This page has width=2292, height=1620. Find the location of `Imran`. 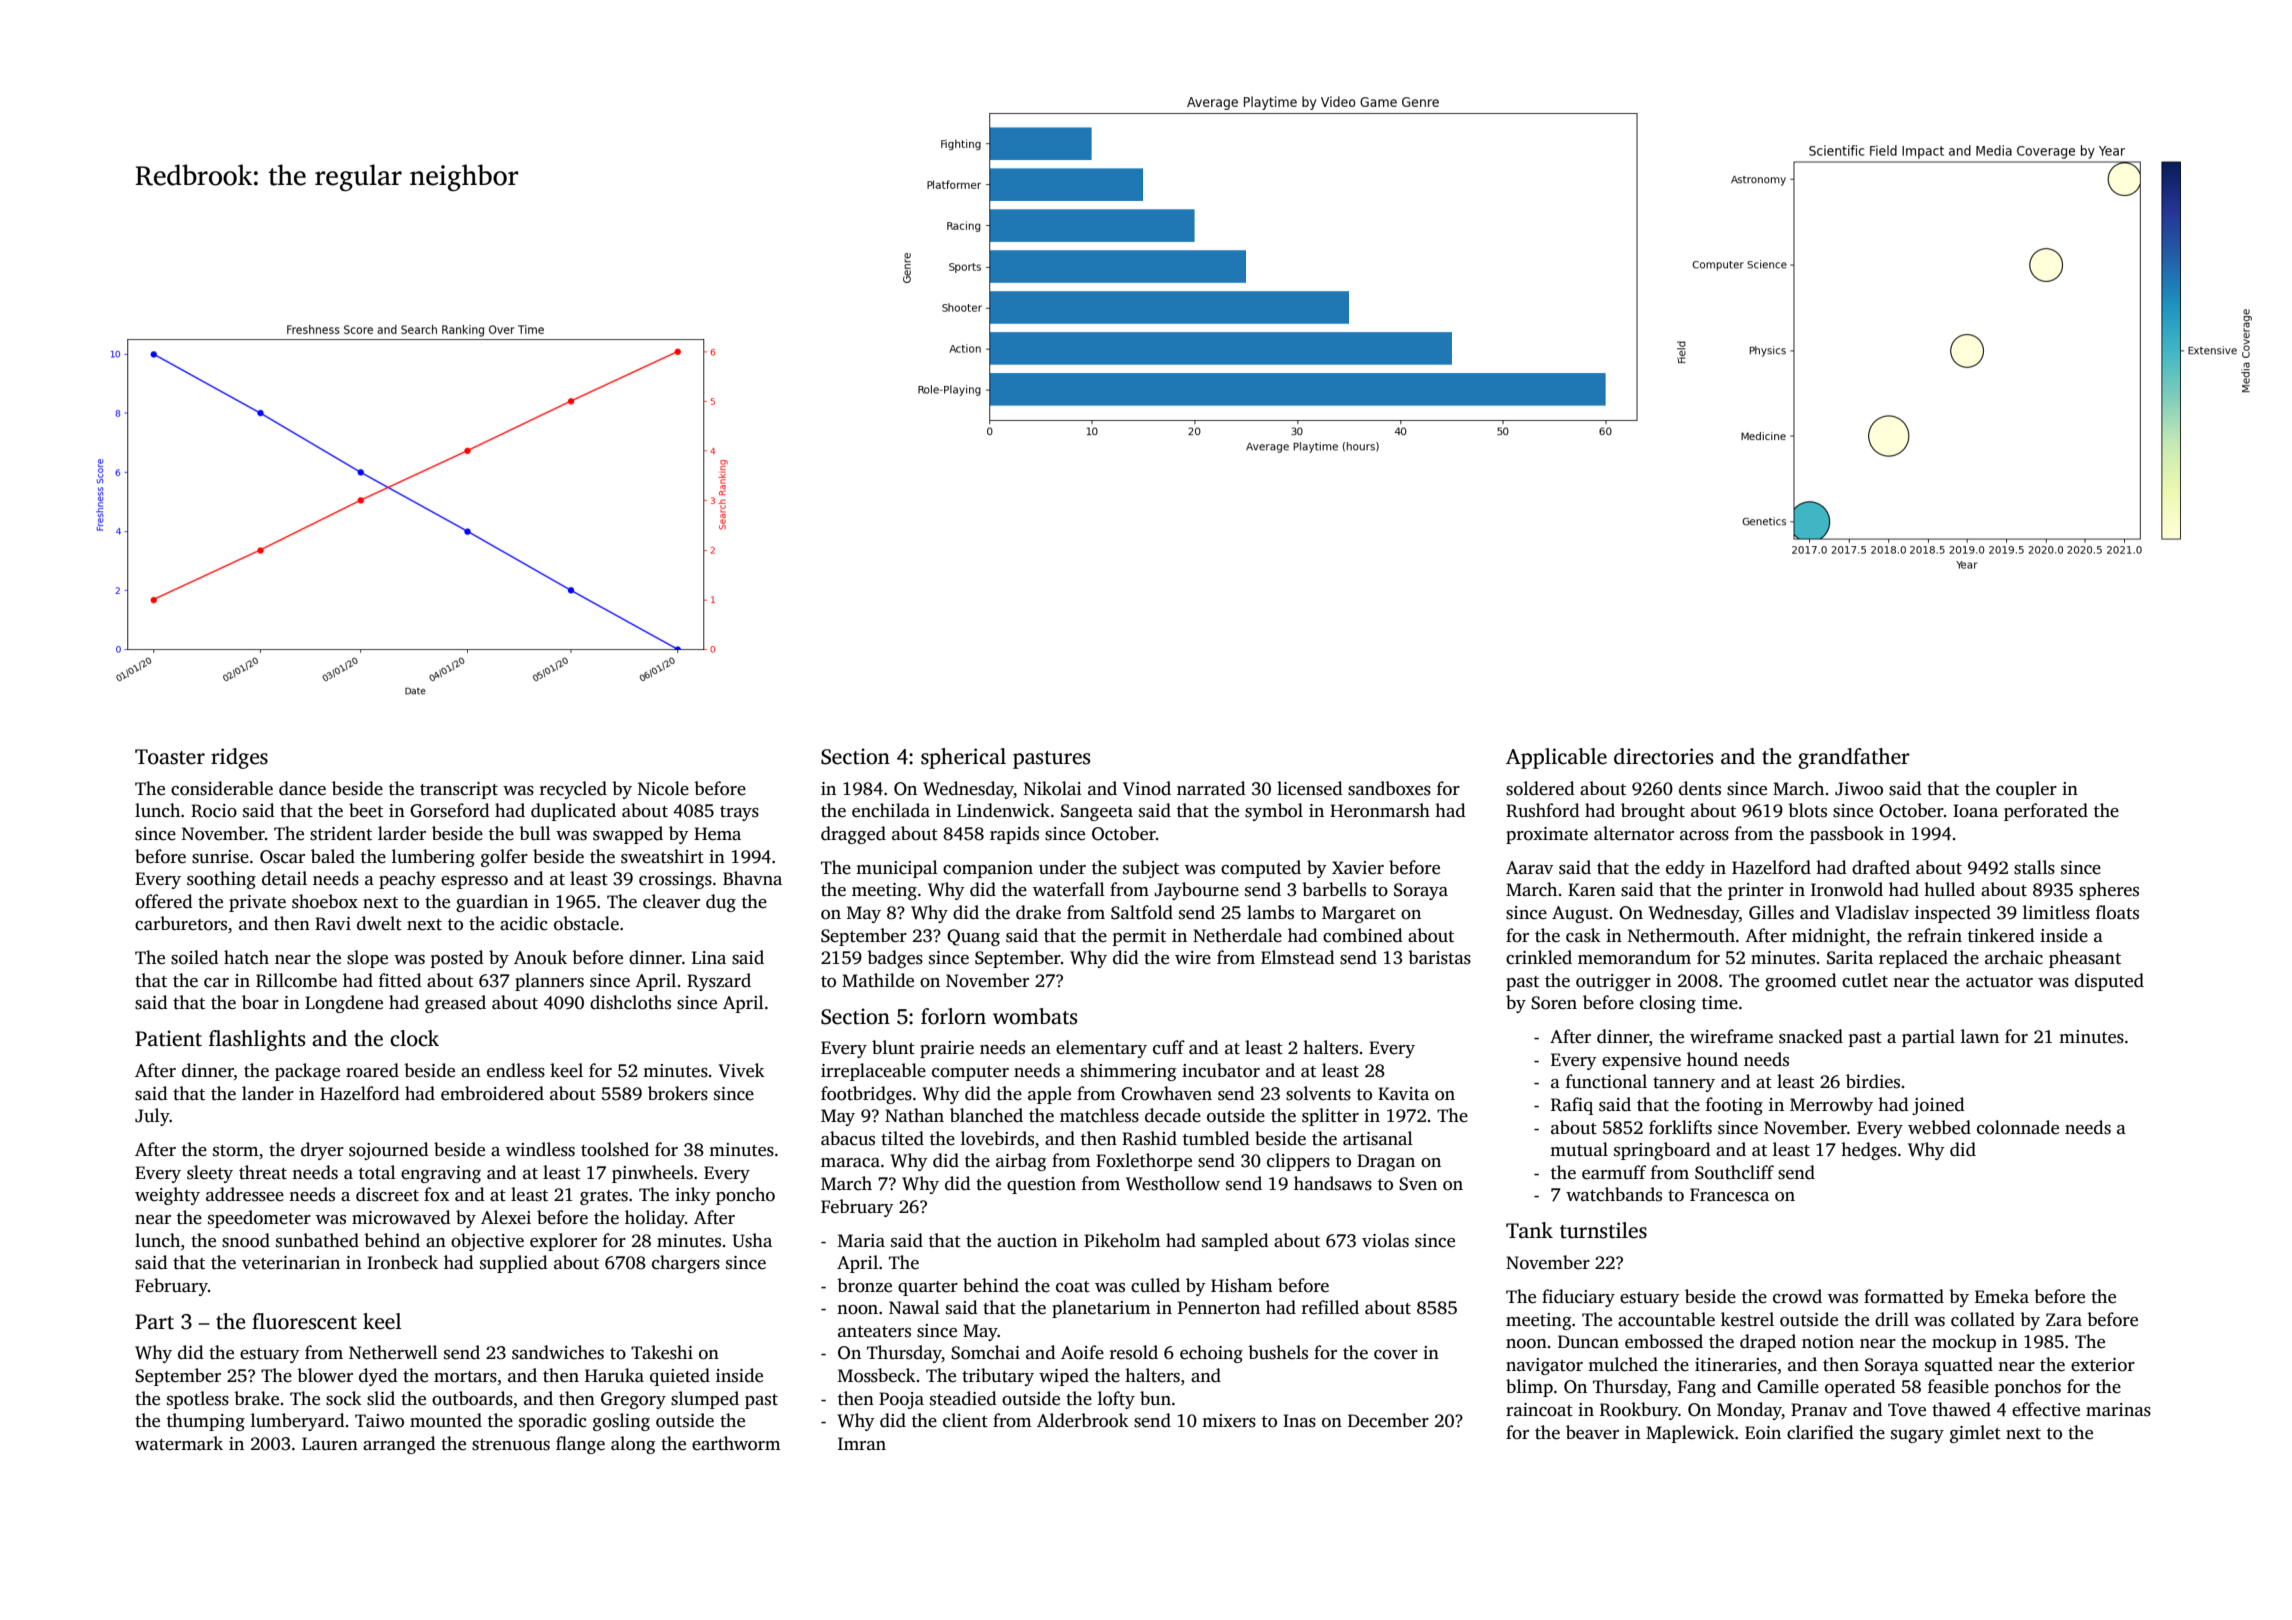

Imran is located at coordinates (862, 1443).
